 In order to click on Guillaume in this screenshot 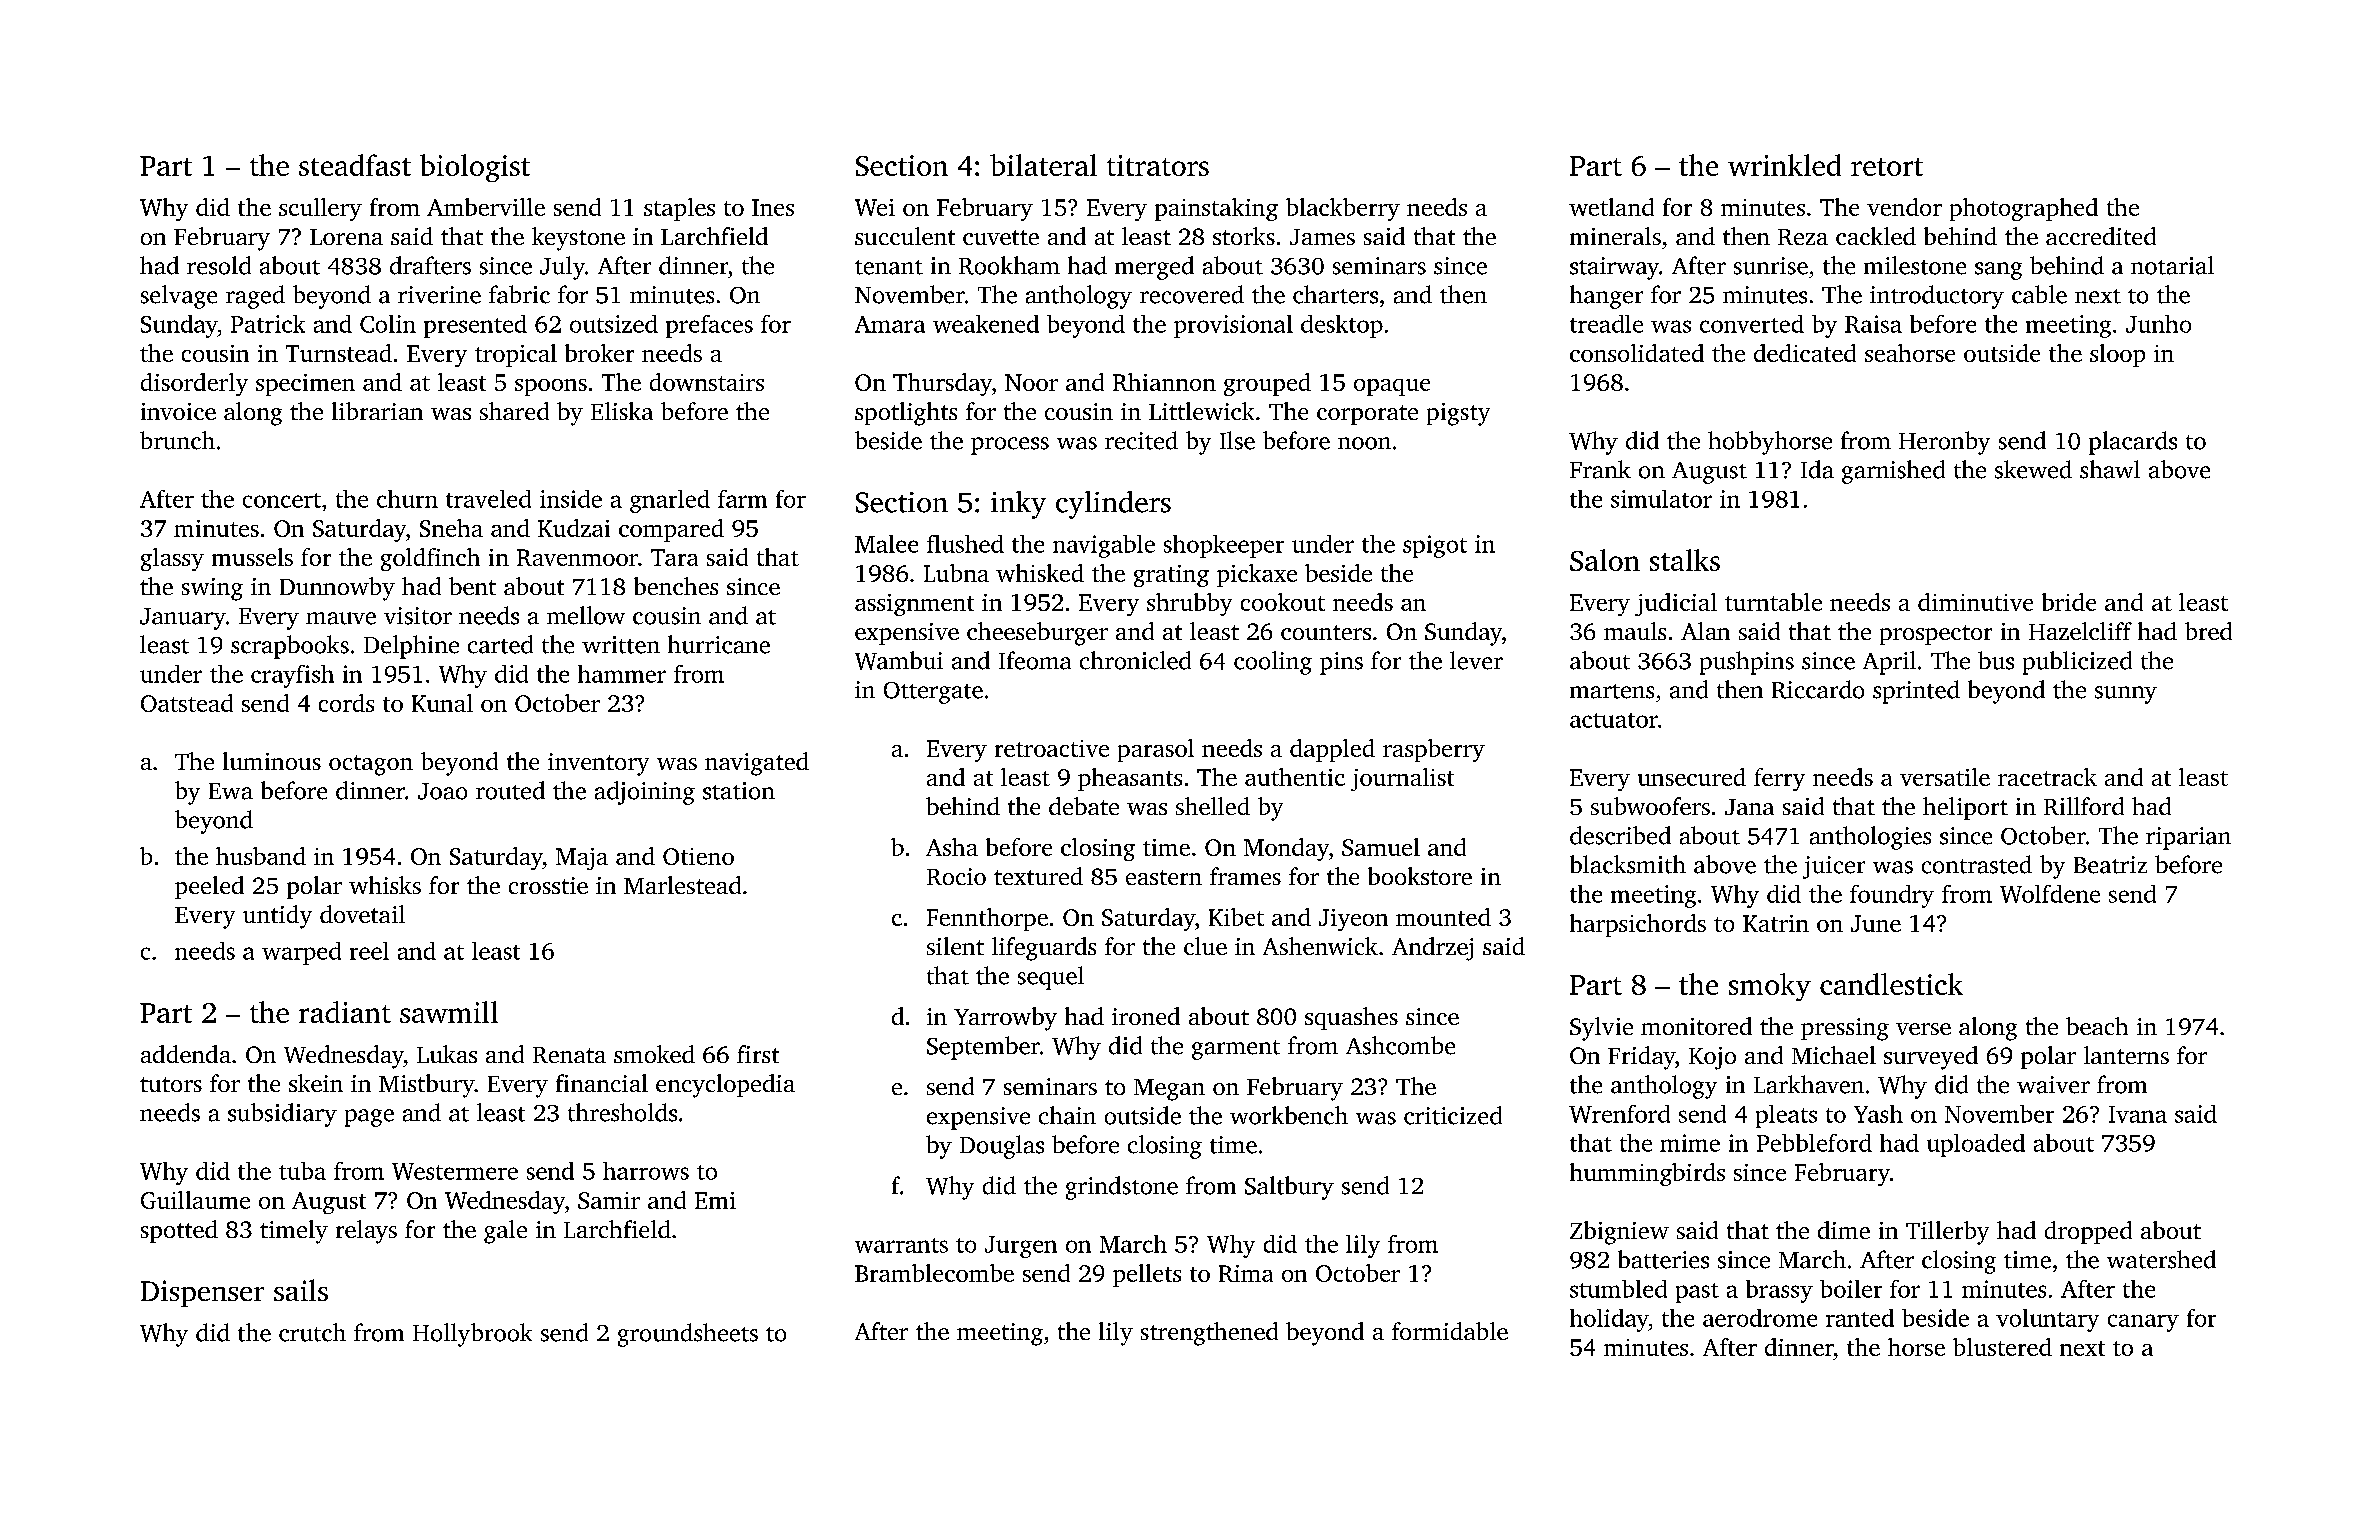, I will do `click(195, 1200)`.
